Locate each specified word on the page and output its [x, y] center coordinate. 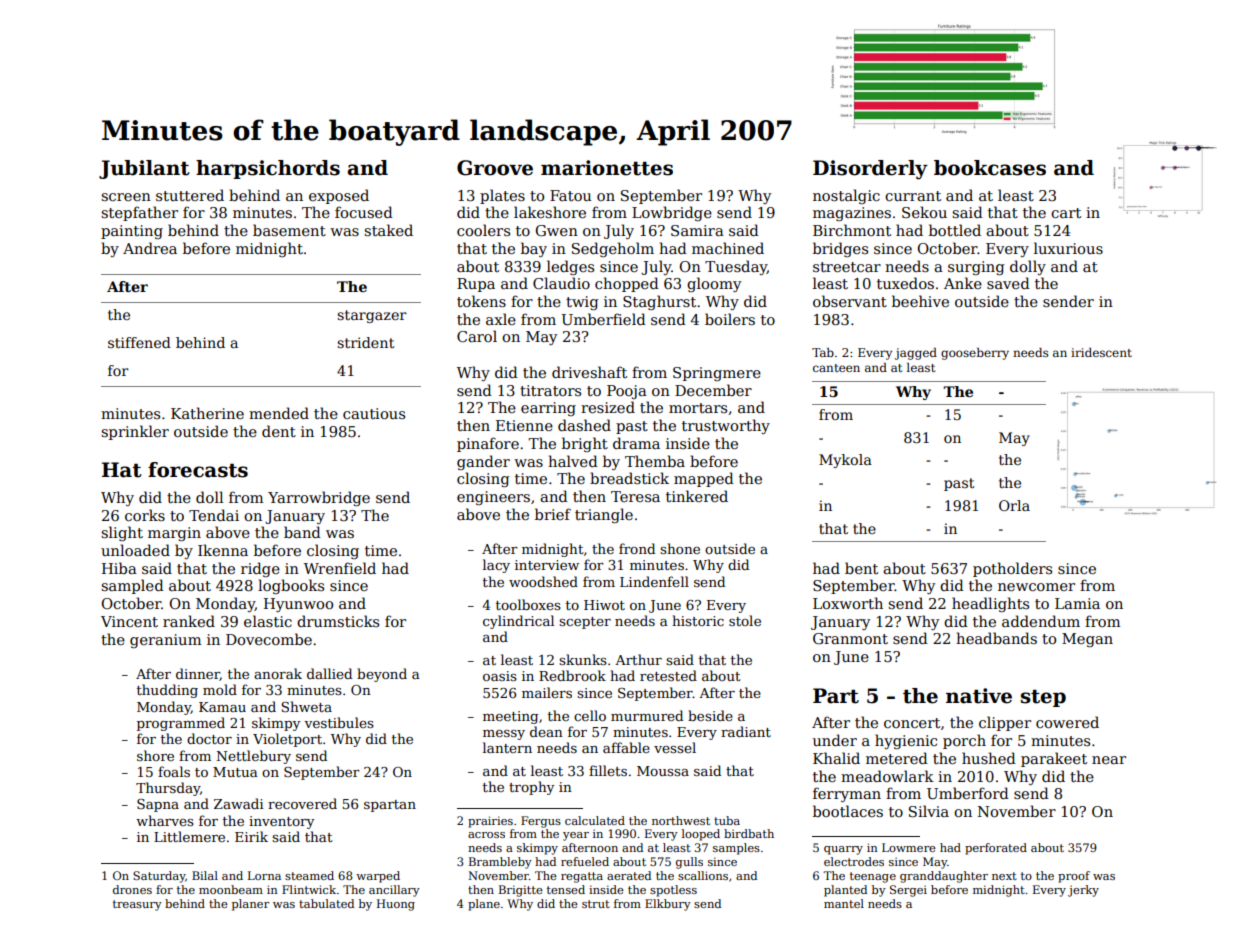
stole [745, 620]
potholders [1012, 569]
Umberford [968, 793]
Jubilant [144, 169]
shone [680, 548]
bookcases [990, 168]
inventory [281, 822]
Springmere [717, 374]
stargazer [372, 316]
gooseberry [975, 354]
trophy [531, 788]
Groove [495, 168]
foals [174, 771]
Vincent [129, 621]
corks [145, 515]
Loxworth [848, 603]
